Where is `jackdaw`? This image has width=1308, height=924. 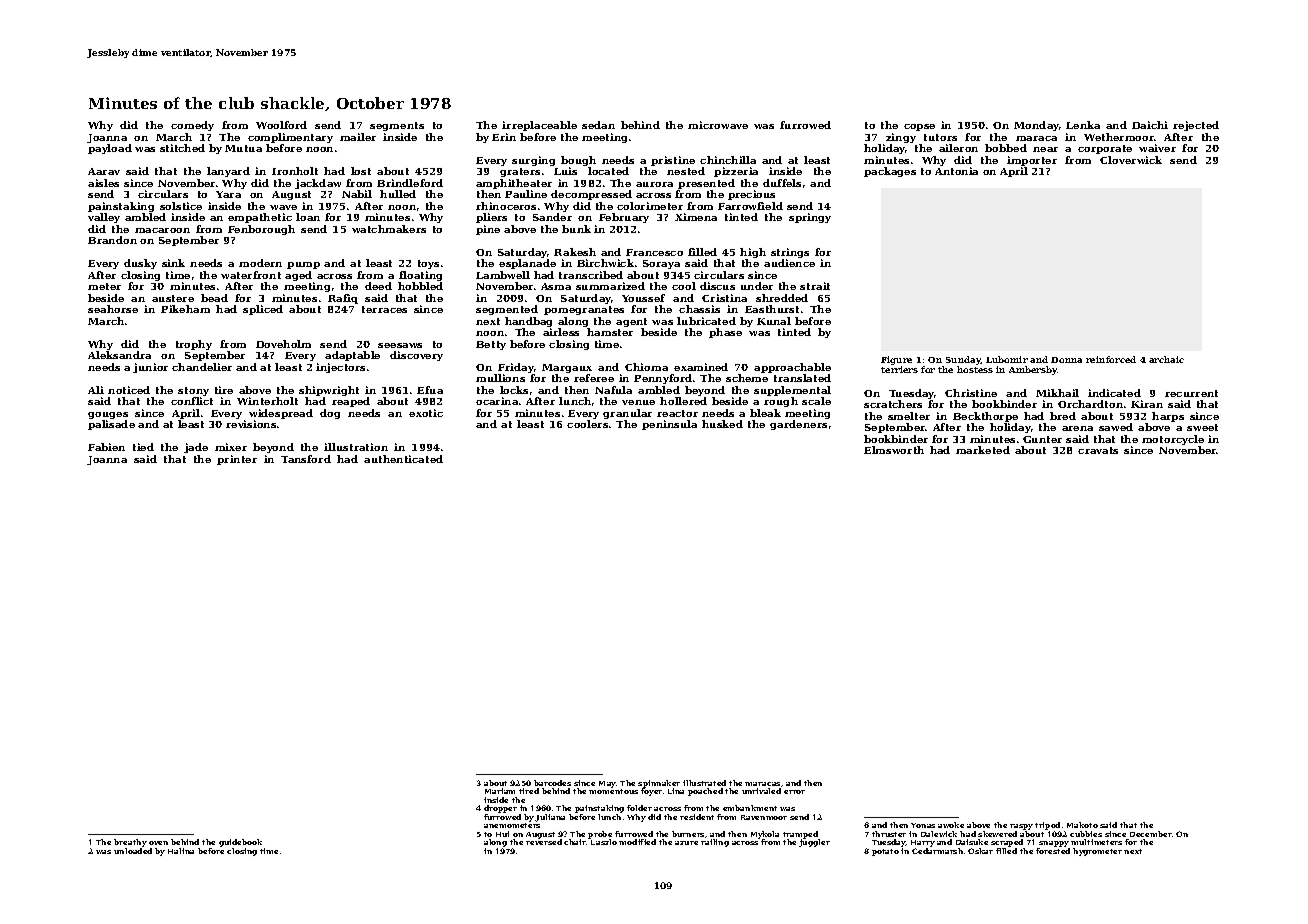
jackdaw is located at coordinates (318, 184).
